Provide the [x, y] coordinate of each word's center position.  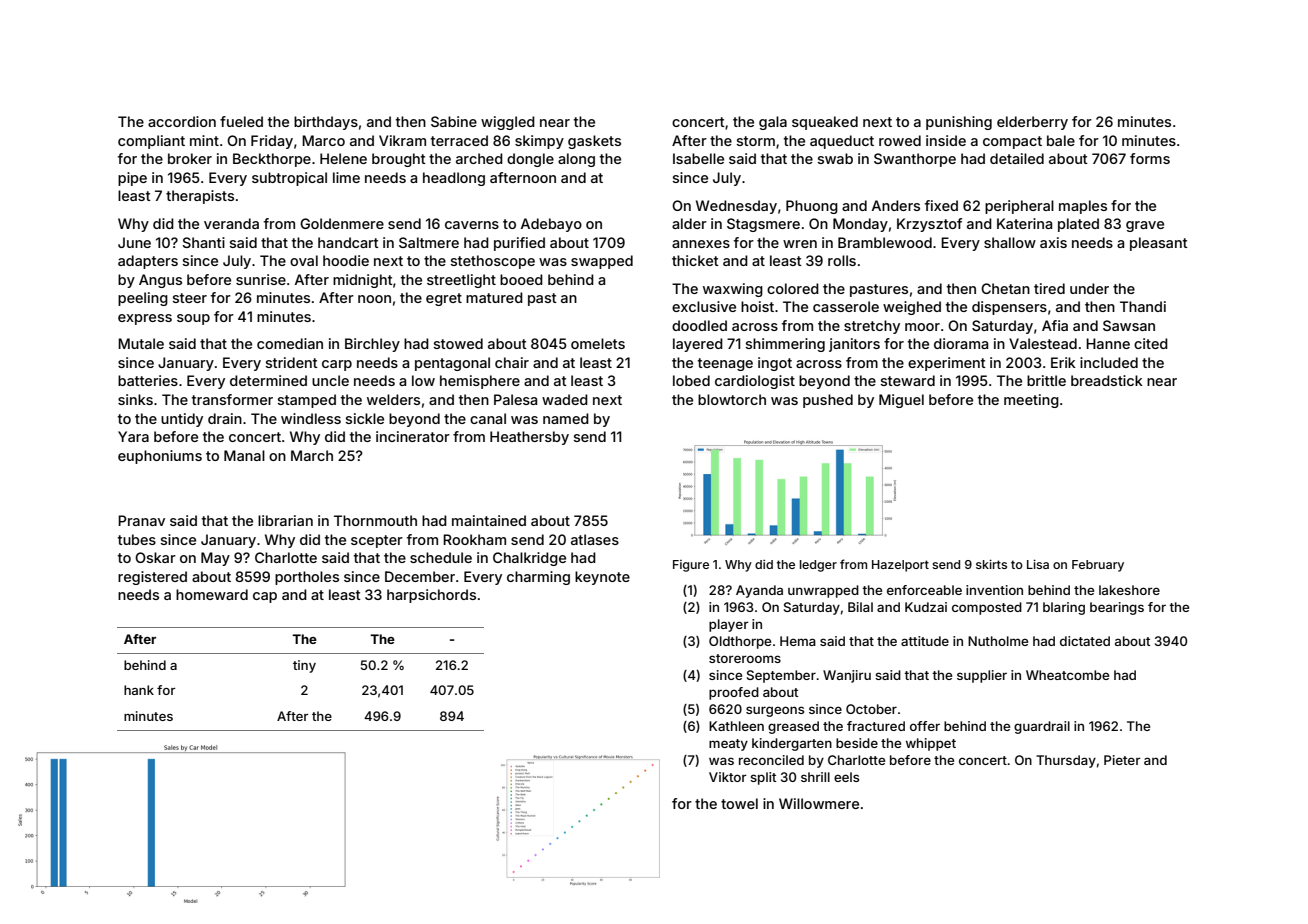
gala [773, 123]
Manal [244, 455]
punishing [959, 123]
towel [739, 803]
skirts [991, 564]
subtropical [289, 179]
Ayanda [759, 591]
